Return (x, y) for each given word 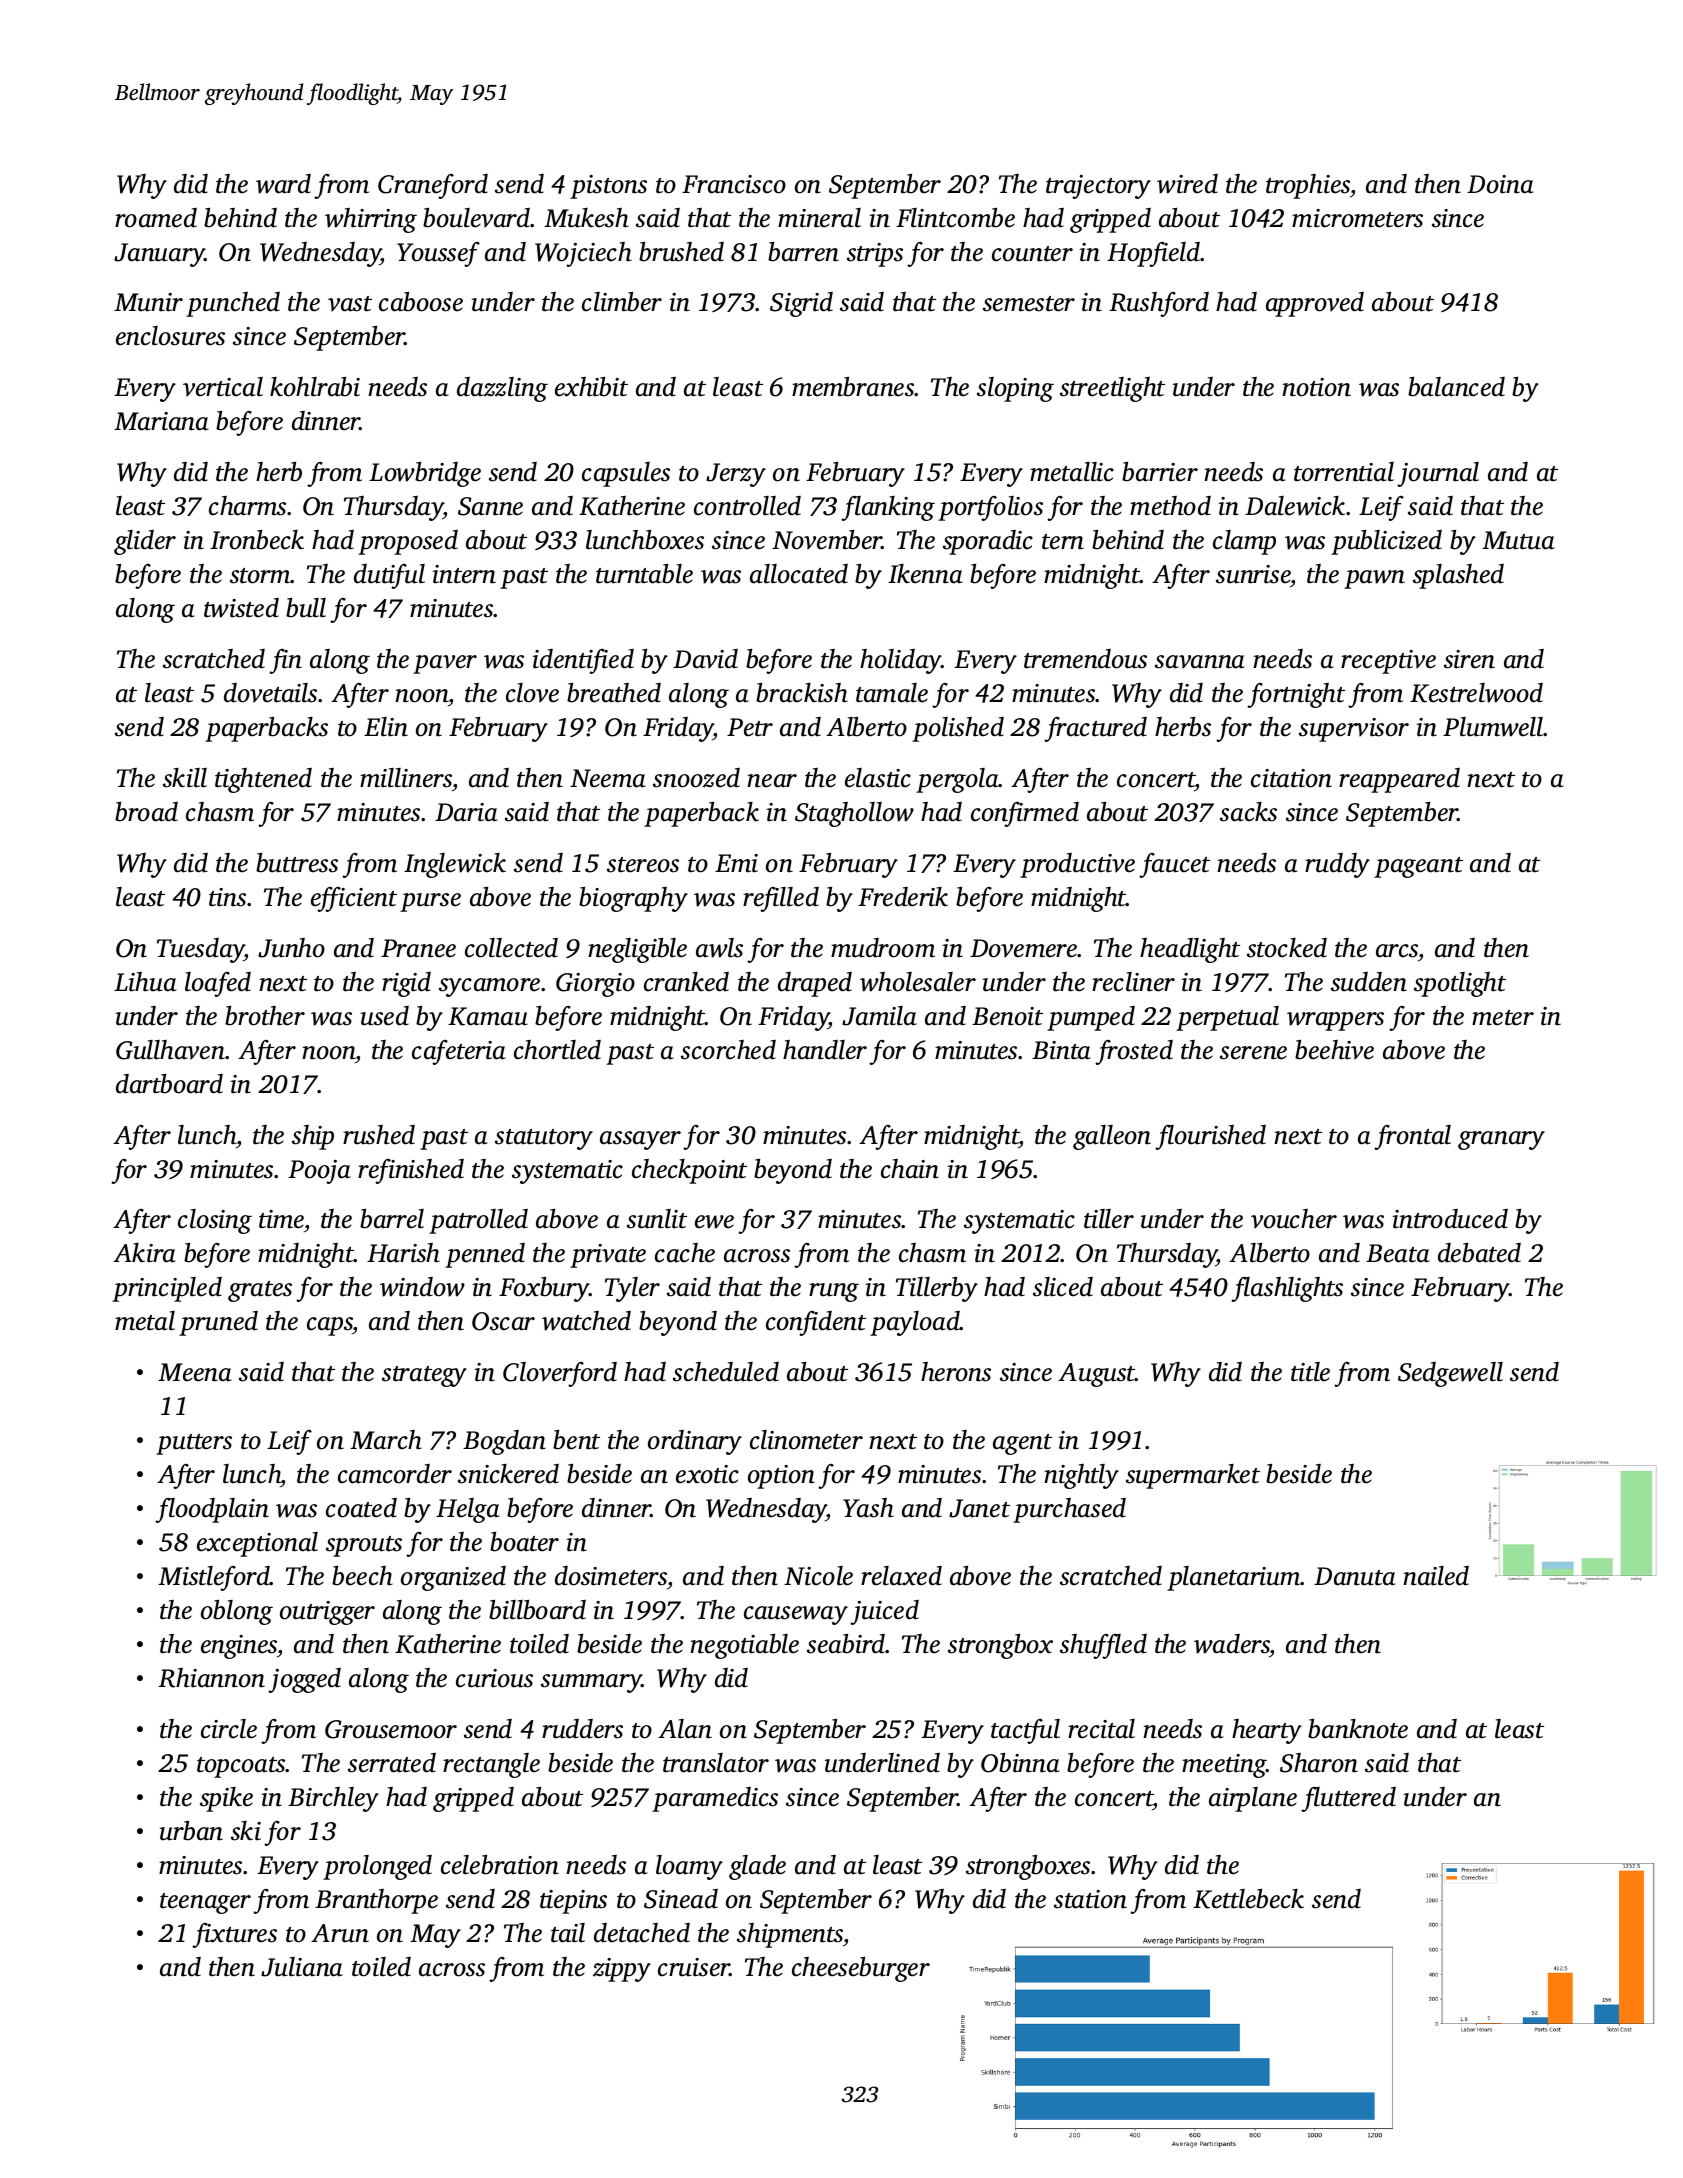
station (1090, 1899)
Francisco (734, 184)
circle (229, 1729)
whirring (371, 220)
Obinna (1020, 1763)
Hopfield (1154, 254)
